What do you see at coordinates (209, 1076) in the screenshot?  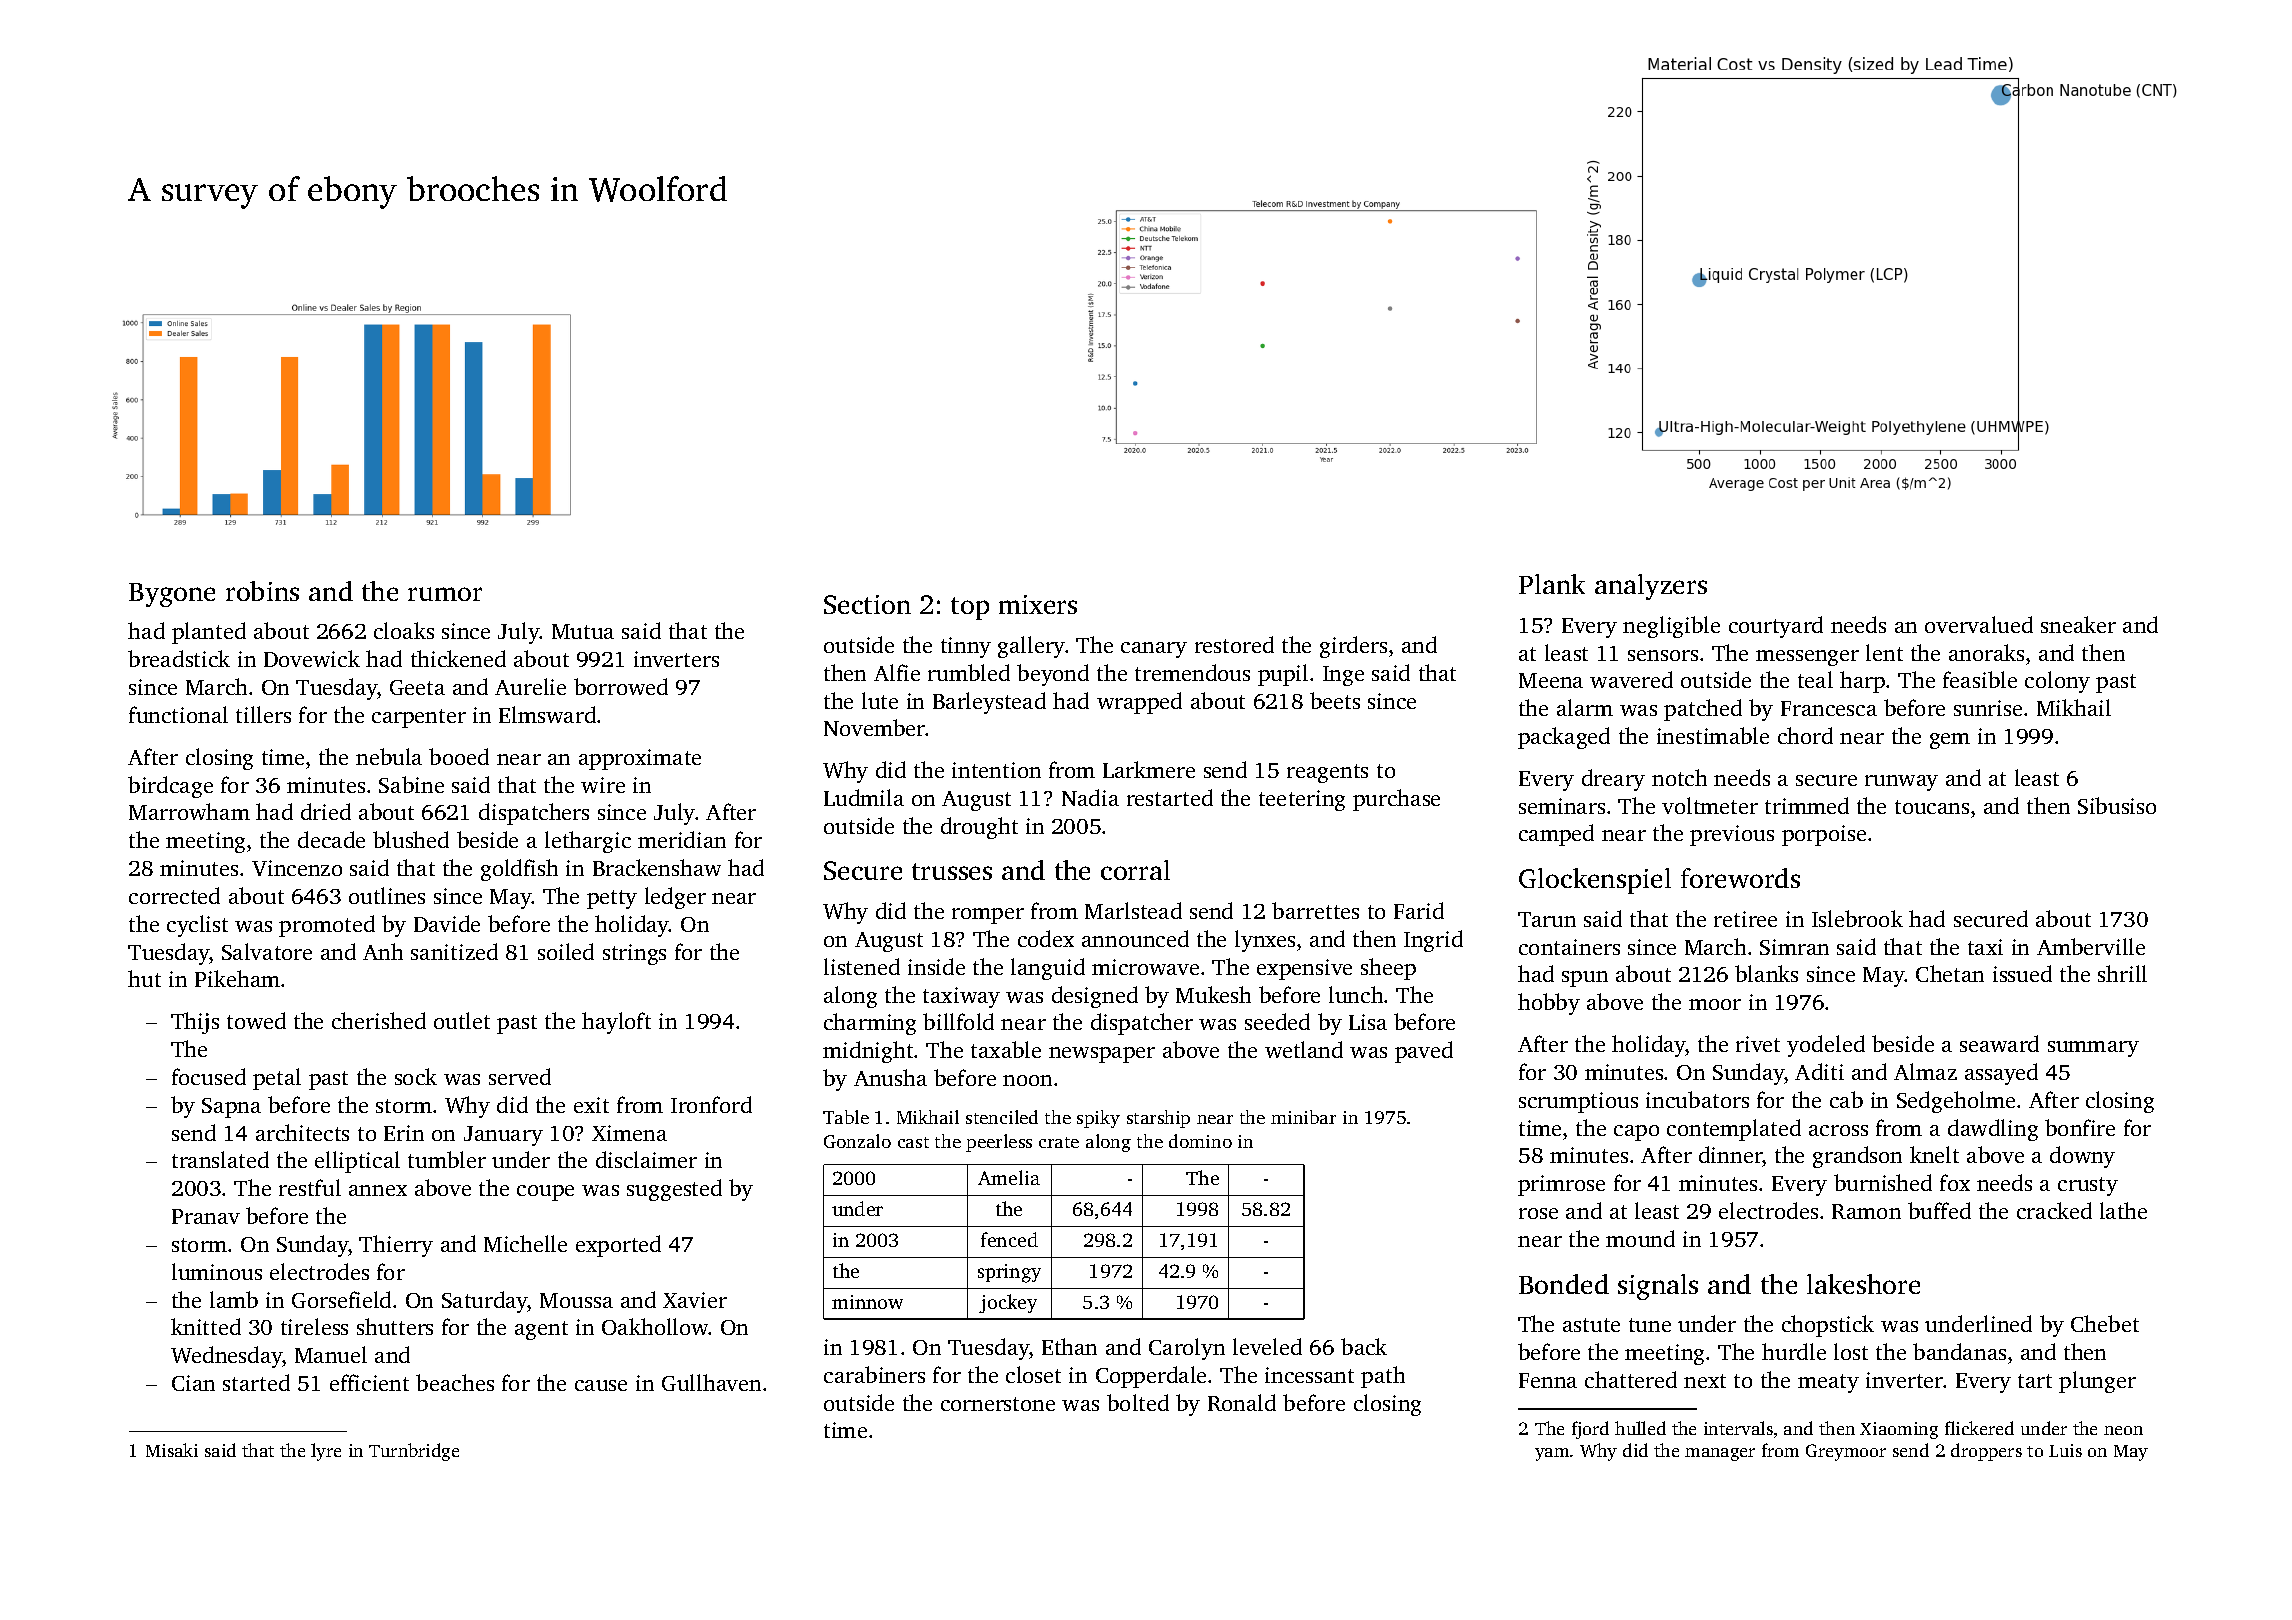 I see `focused` at bounding box center [209, 1076].
